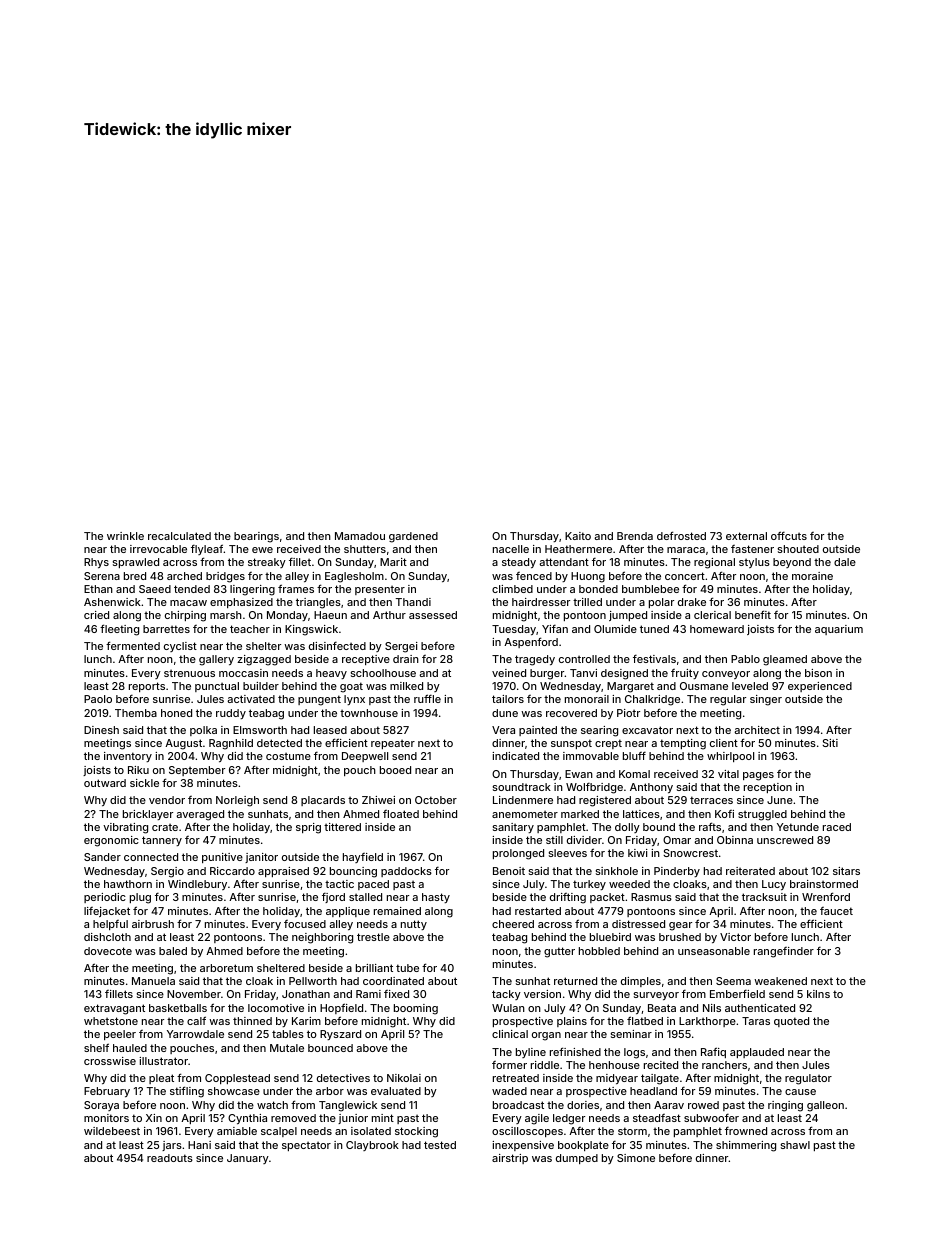  What do you see at coordinates (513, 828) in the image?
I see `sanitary` at bounding box center [513, 828].
